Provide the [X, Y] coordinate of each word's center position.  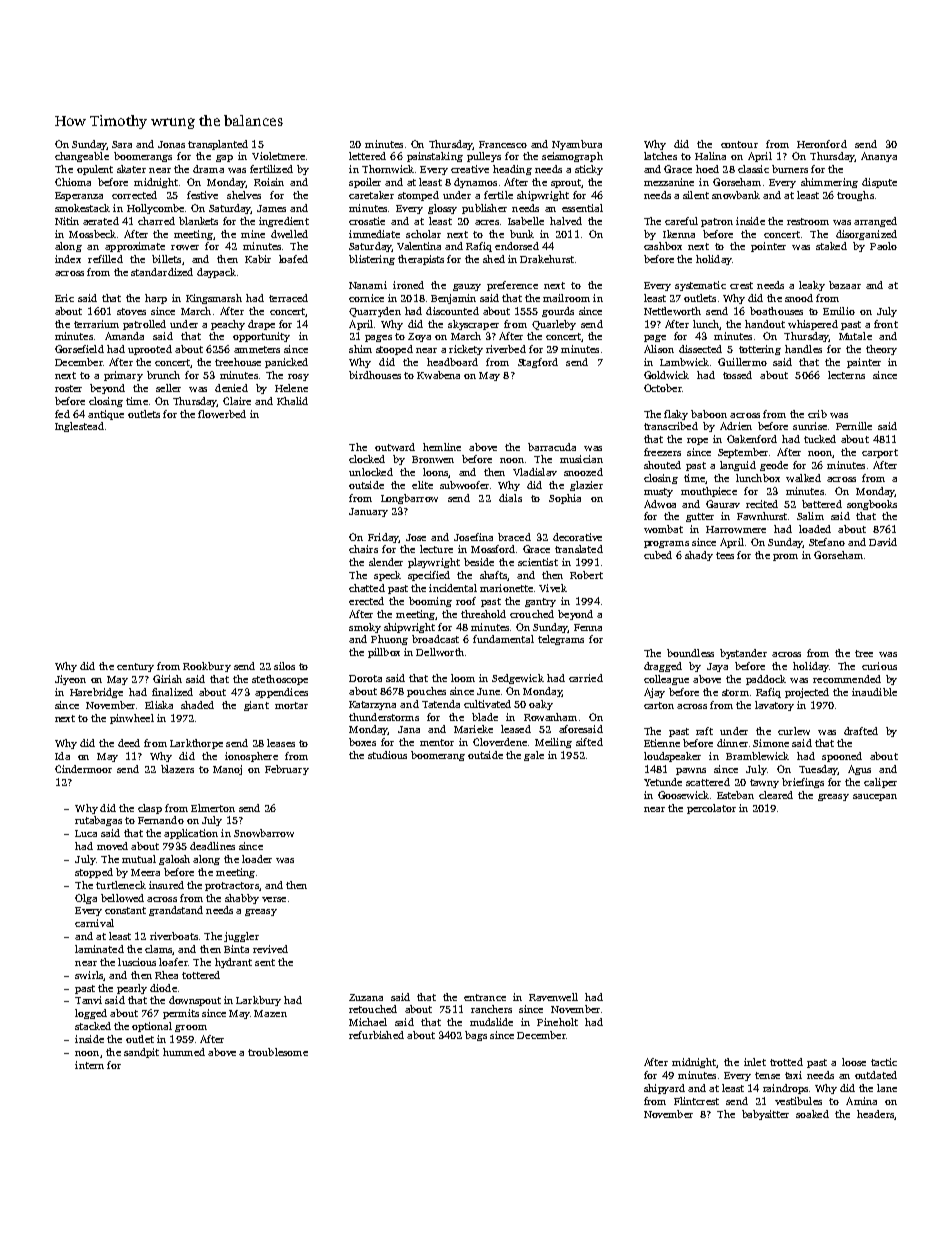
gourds [558, 312]
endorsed [517, 246]
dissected [700, 349]
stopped [94, 873]
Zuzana [366, 997]
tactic [884, 1062]
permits [181, 1014]
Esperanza [79, 196]
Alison [659, 349]
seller [168, 388]
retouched [373, 1009]
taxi [793, 1075]
